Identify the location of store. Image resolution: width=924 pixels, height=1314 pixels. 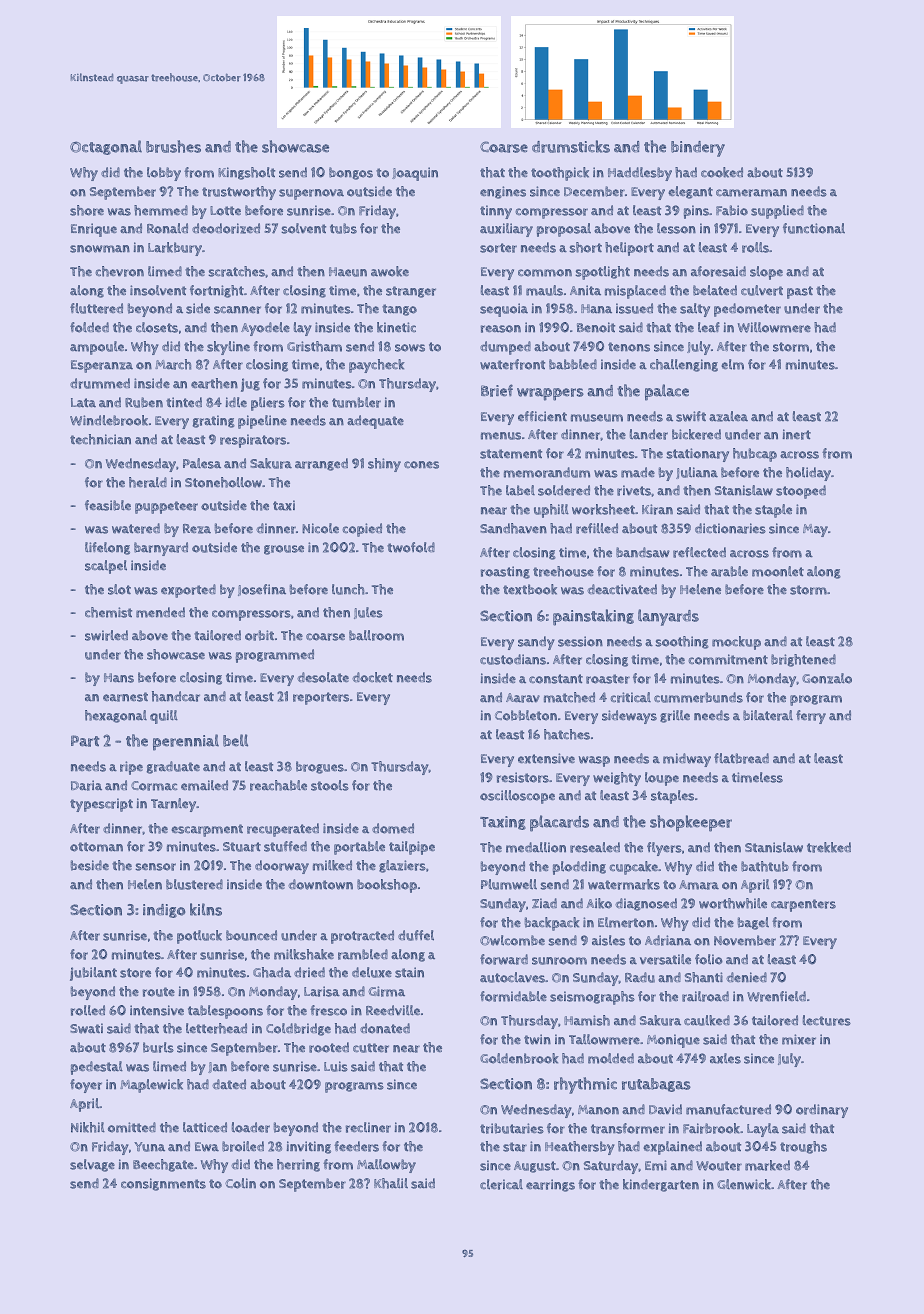
(135, 973).
